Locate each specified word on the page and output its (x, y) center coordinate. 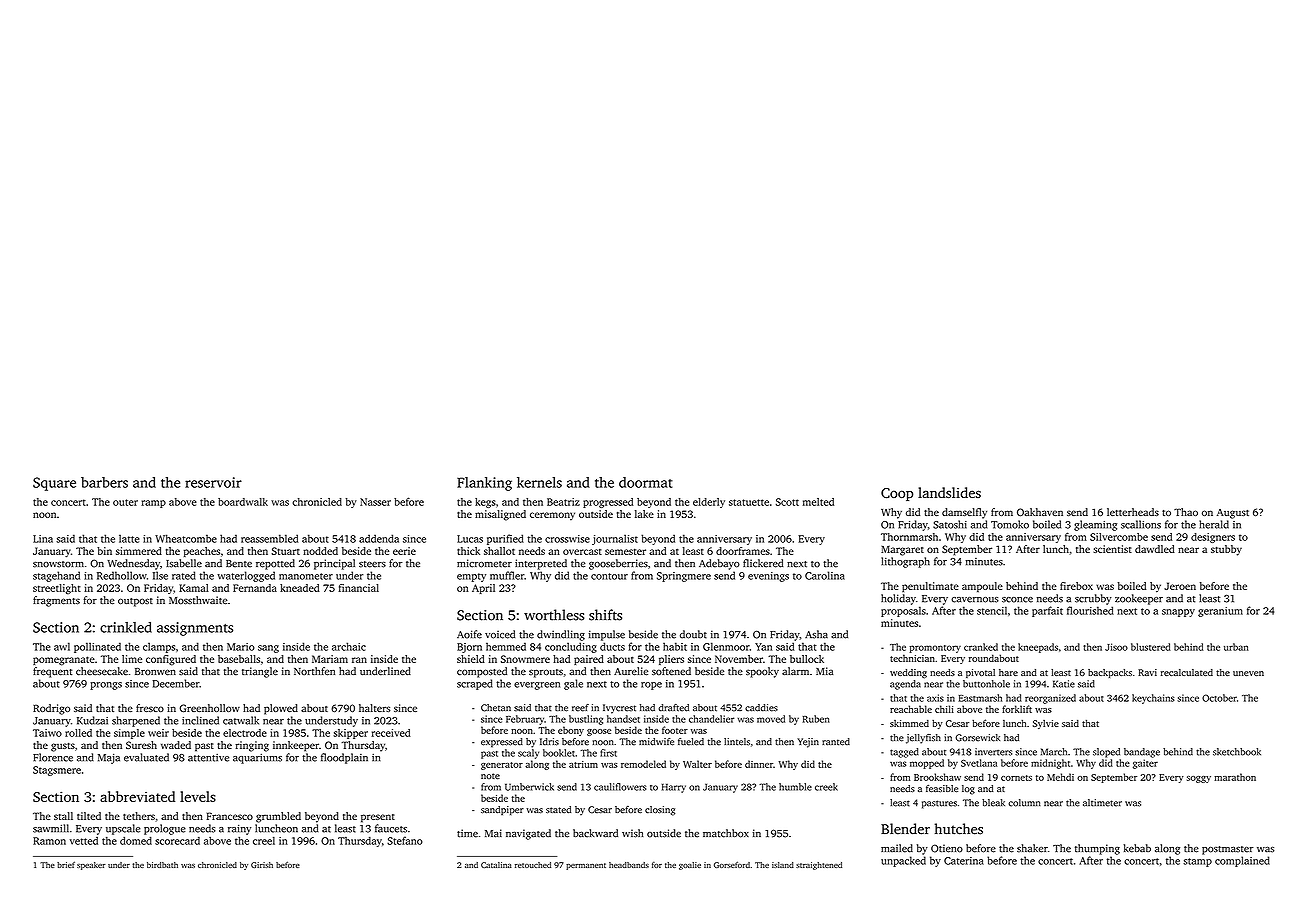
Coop (897, 494)
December (176, 683)
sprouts (546, 673)
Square (54, 484)
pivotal (980, 673)
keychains (1153, 699)
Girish (262, 865)
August (1233, 514)
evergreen (537, 686)
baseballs (239, 659)
